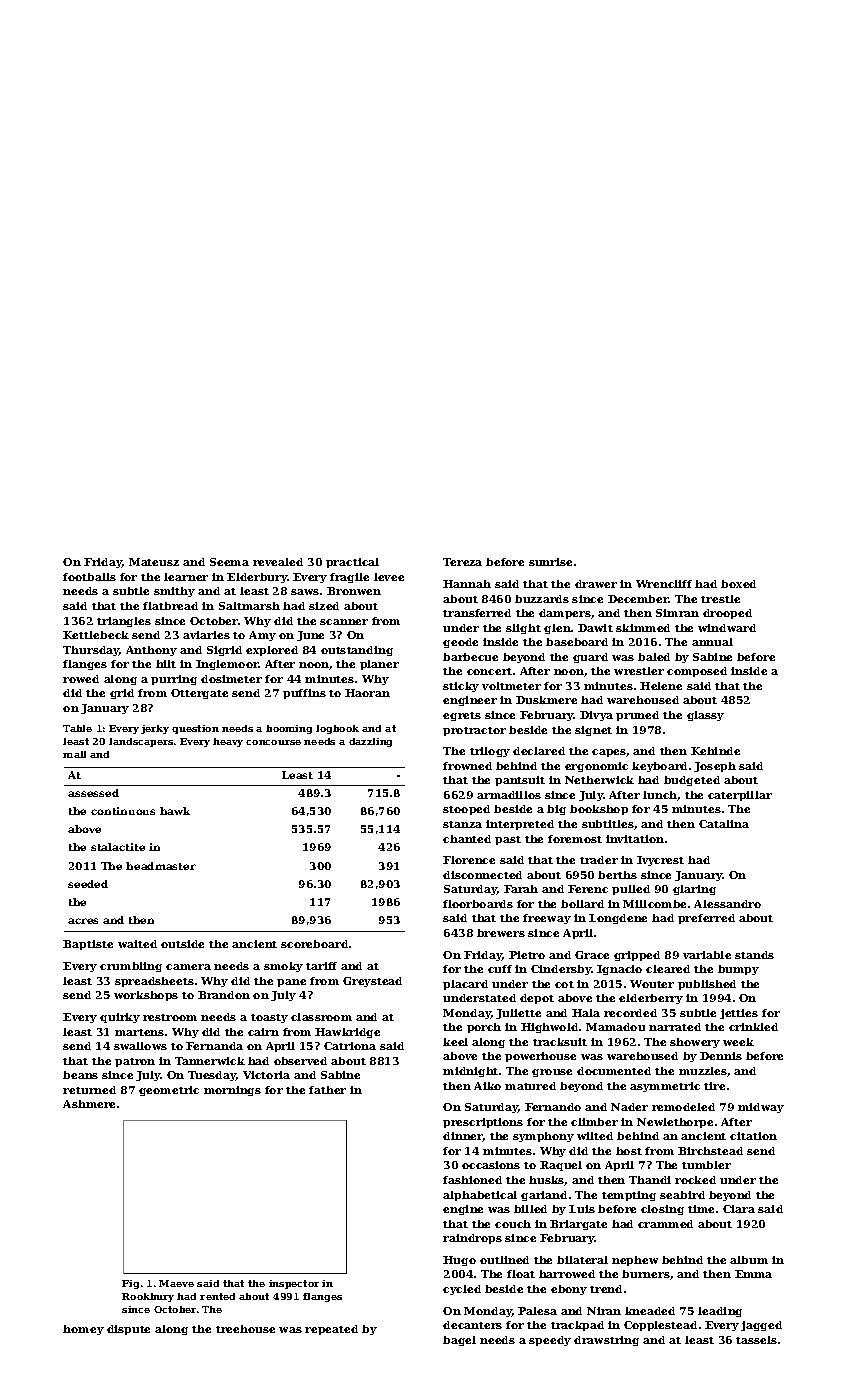  What do you see at coordinates (130, 1284) in the screenshot?
I see `Fig` at bounding box center [130, 1284].
